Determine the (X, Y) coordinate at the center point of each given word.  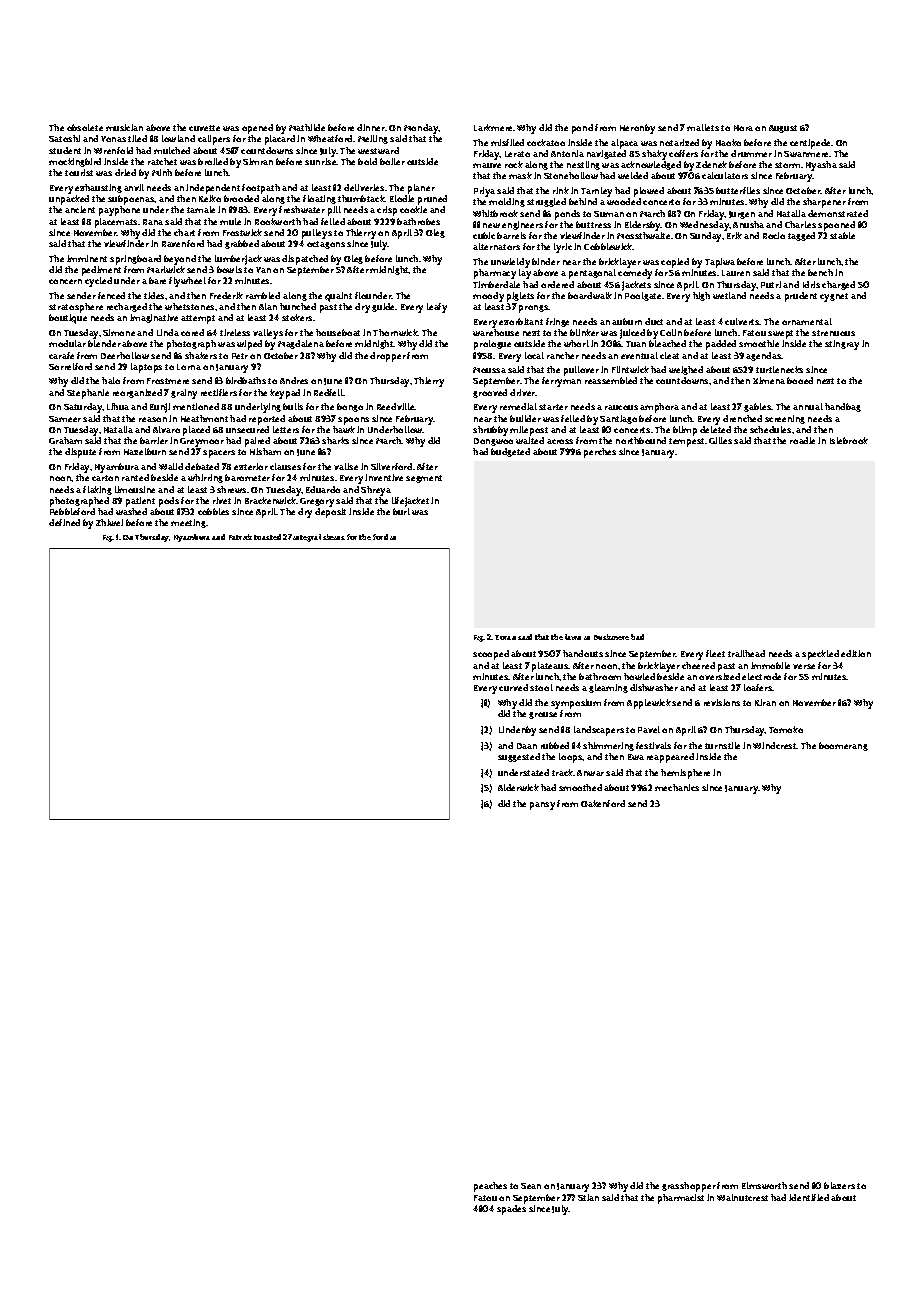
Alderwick (518, 787)
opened (257, 129)
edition (856, 653)
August (783, 129)
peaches (490, 1187)
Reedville (396, 406)
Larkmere (493, 127)
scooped (491, 655)
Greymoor (202, 442)
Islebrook (849, 440)
